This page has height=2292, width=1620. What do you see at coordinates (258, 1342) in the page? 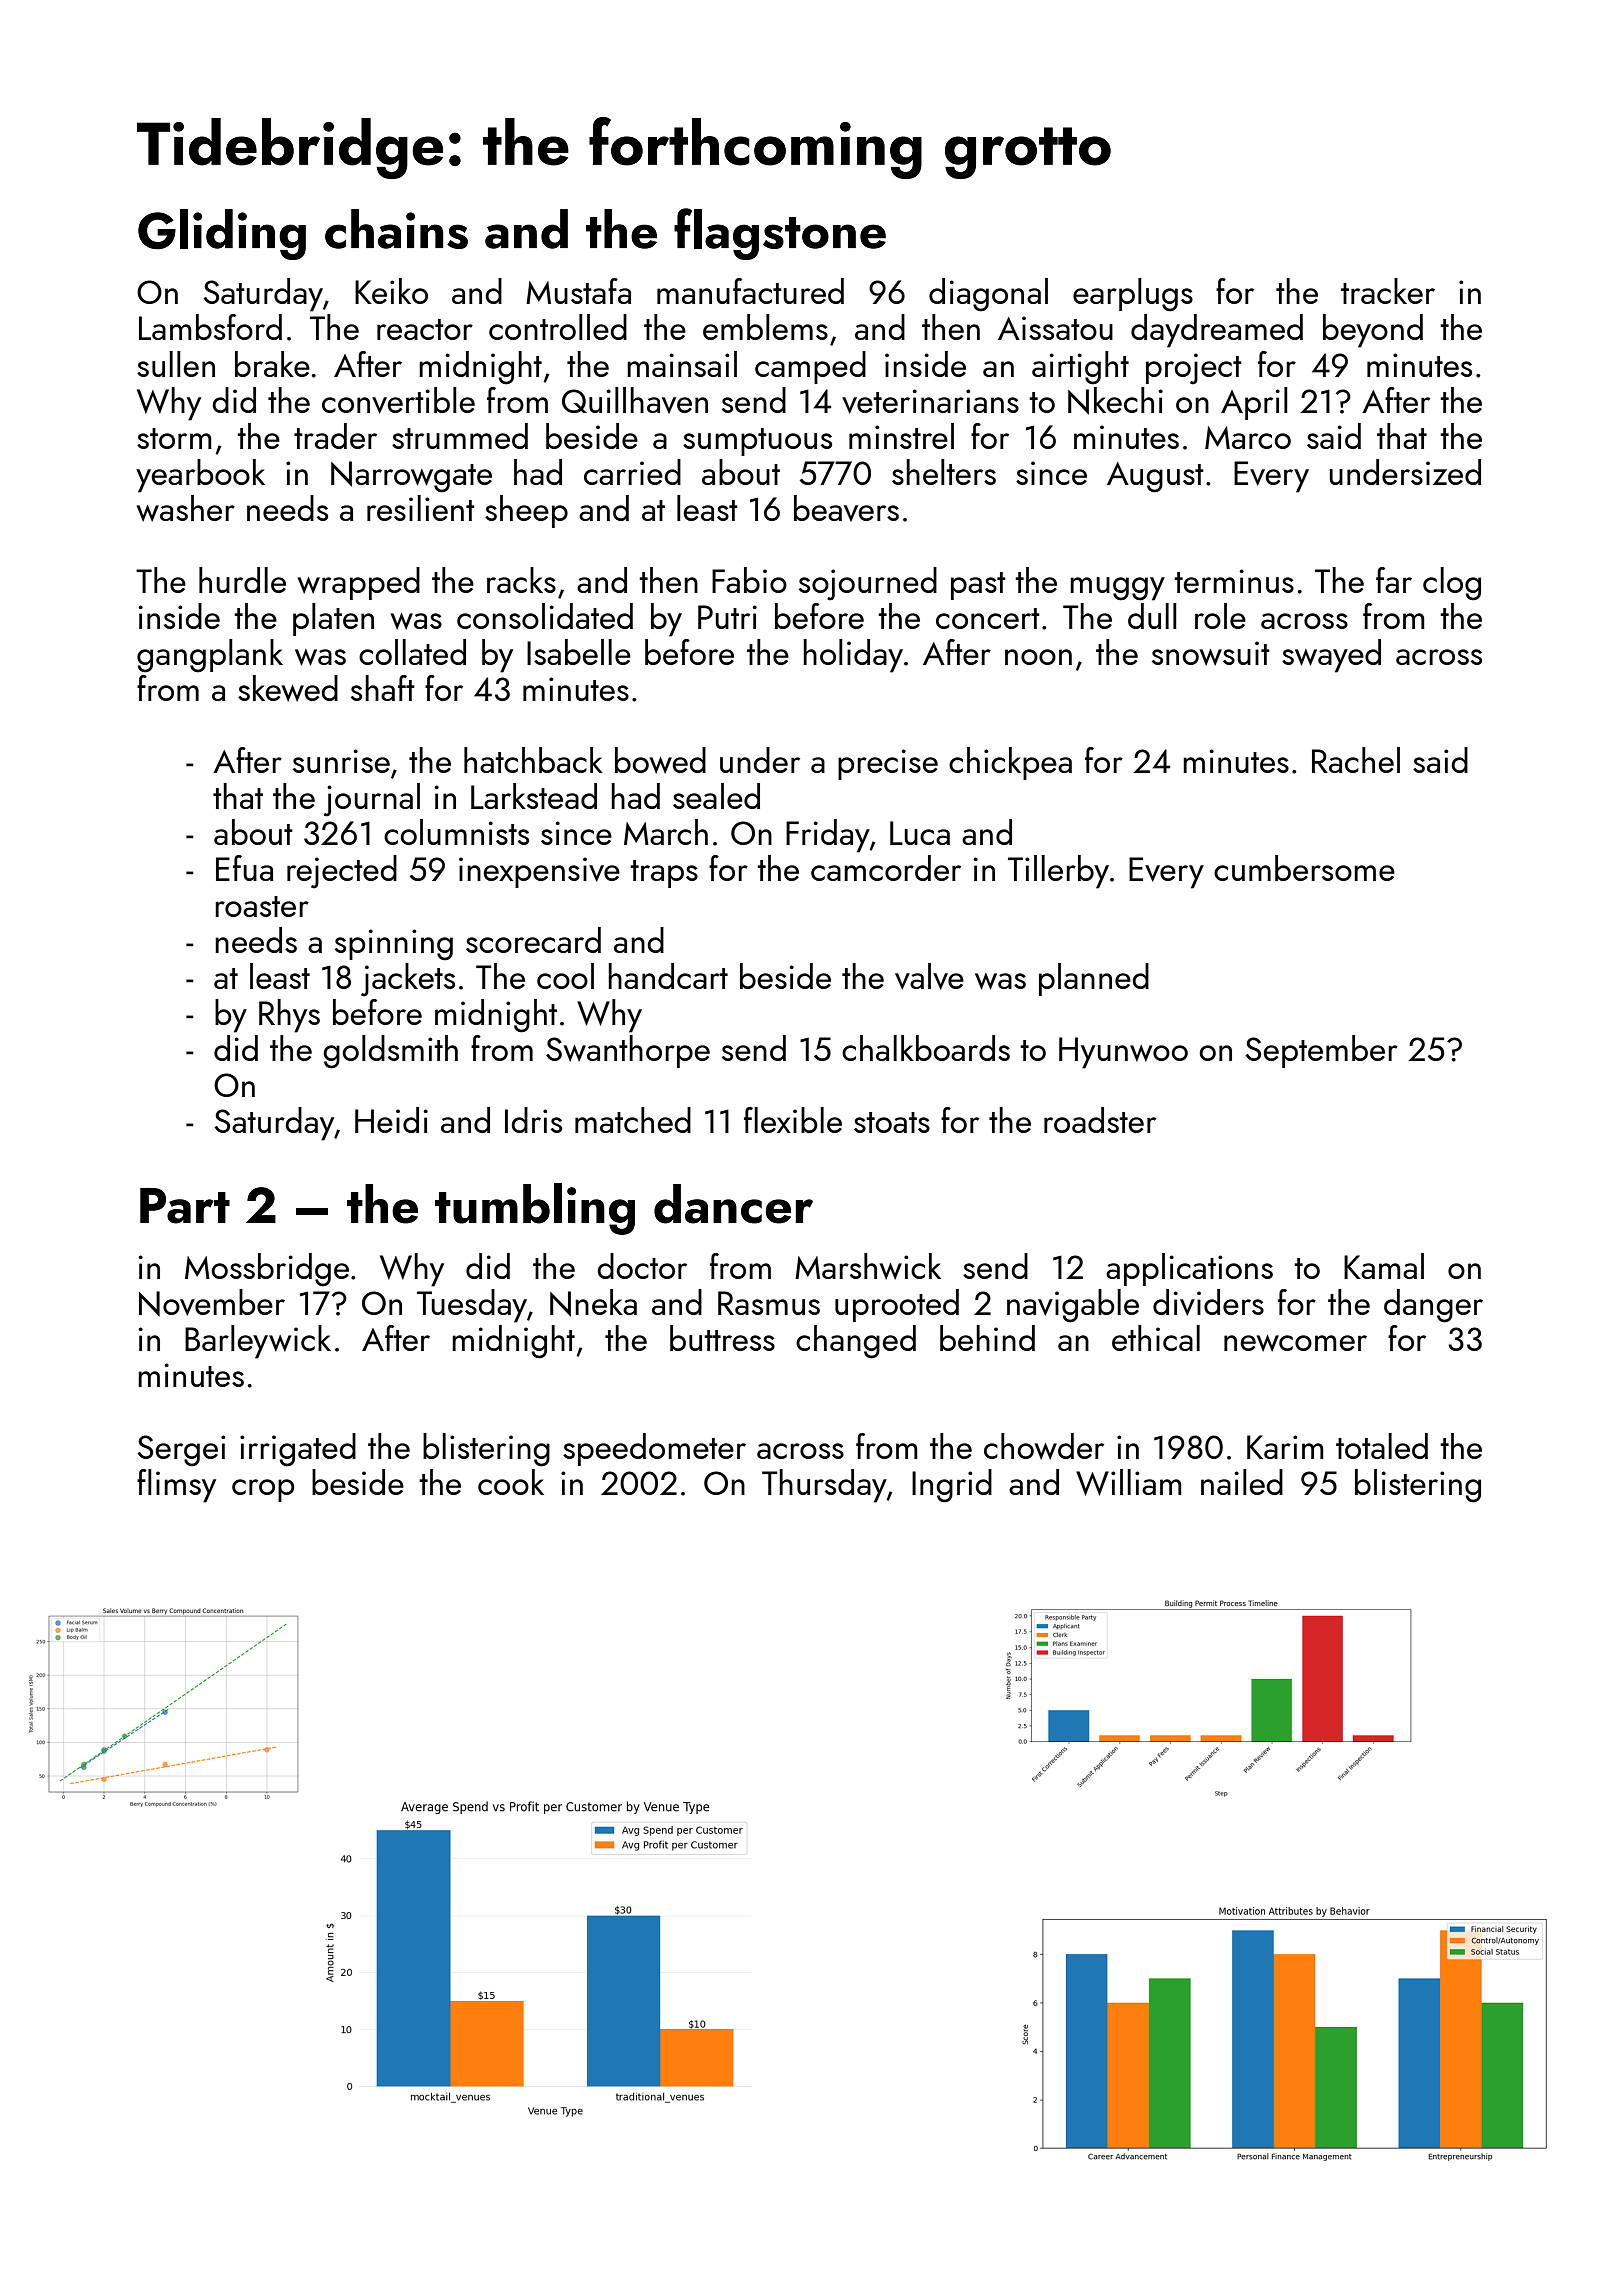
I see `Barleywick` at bounding box center [258, 1342].
